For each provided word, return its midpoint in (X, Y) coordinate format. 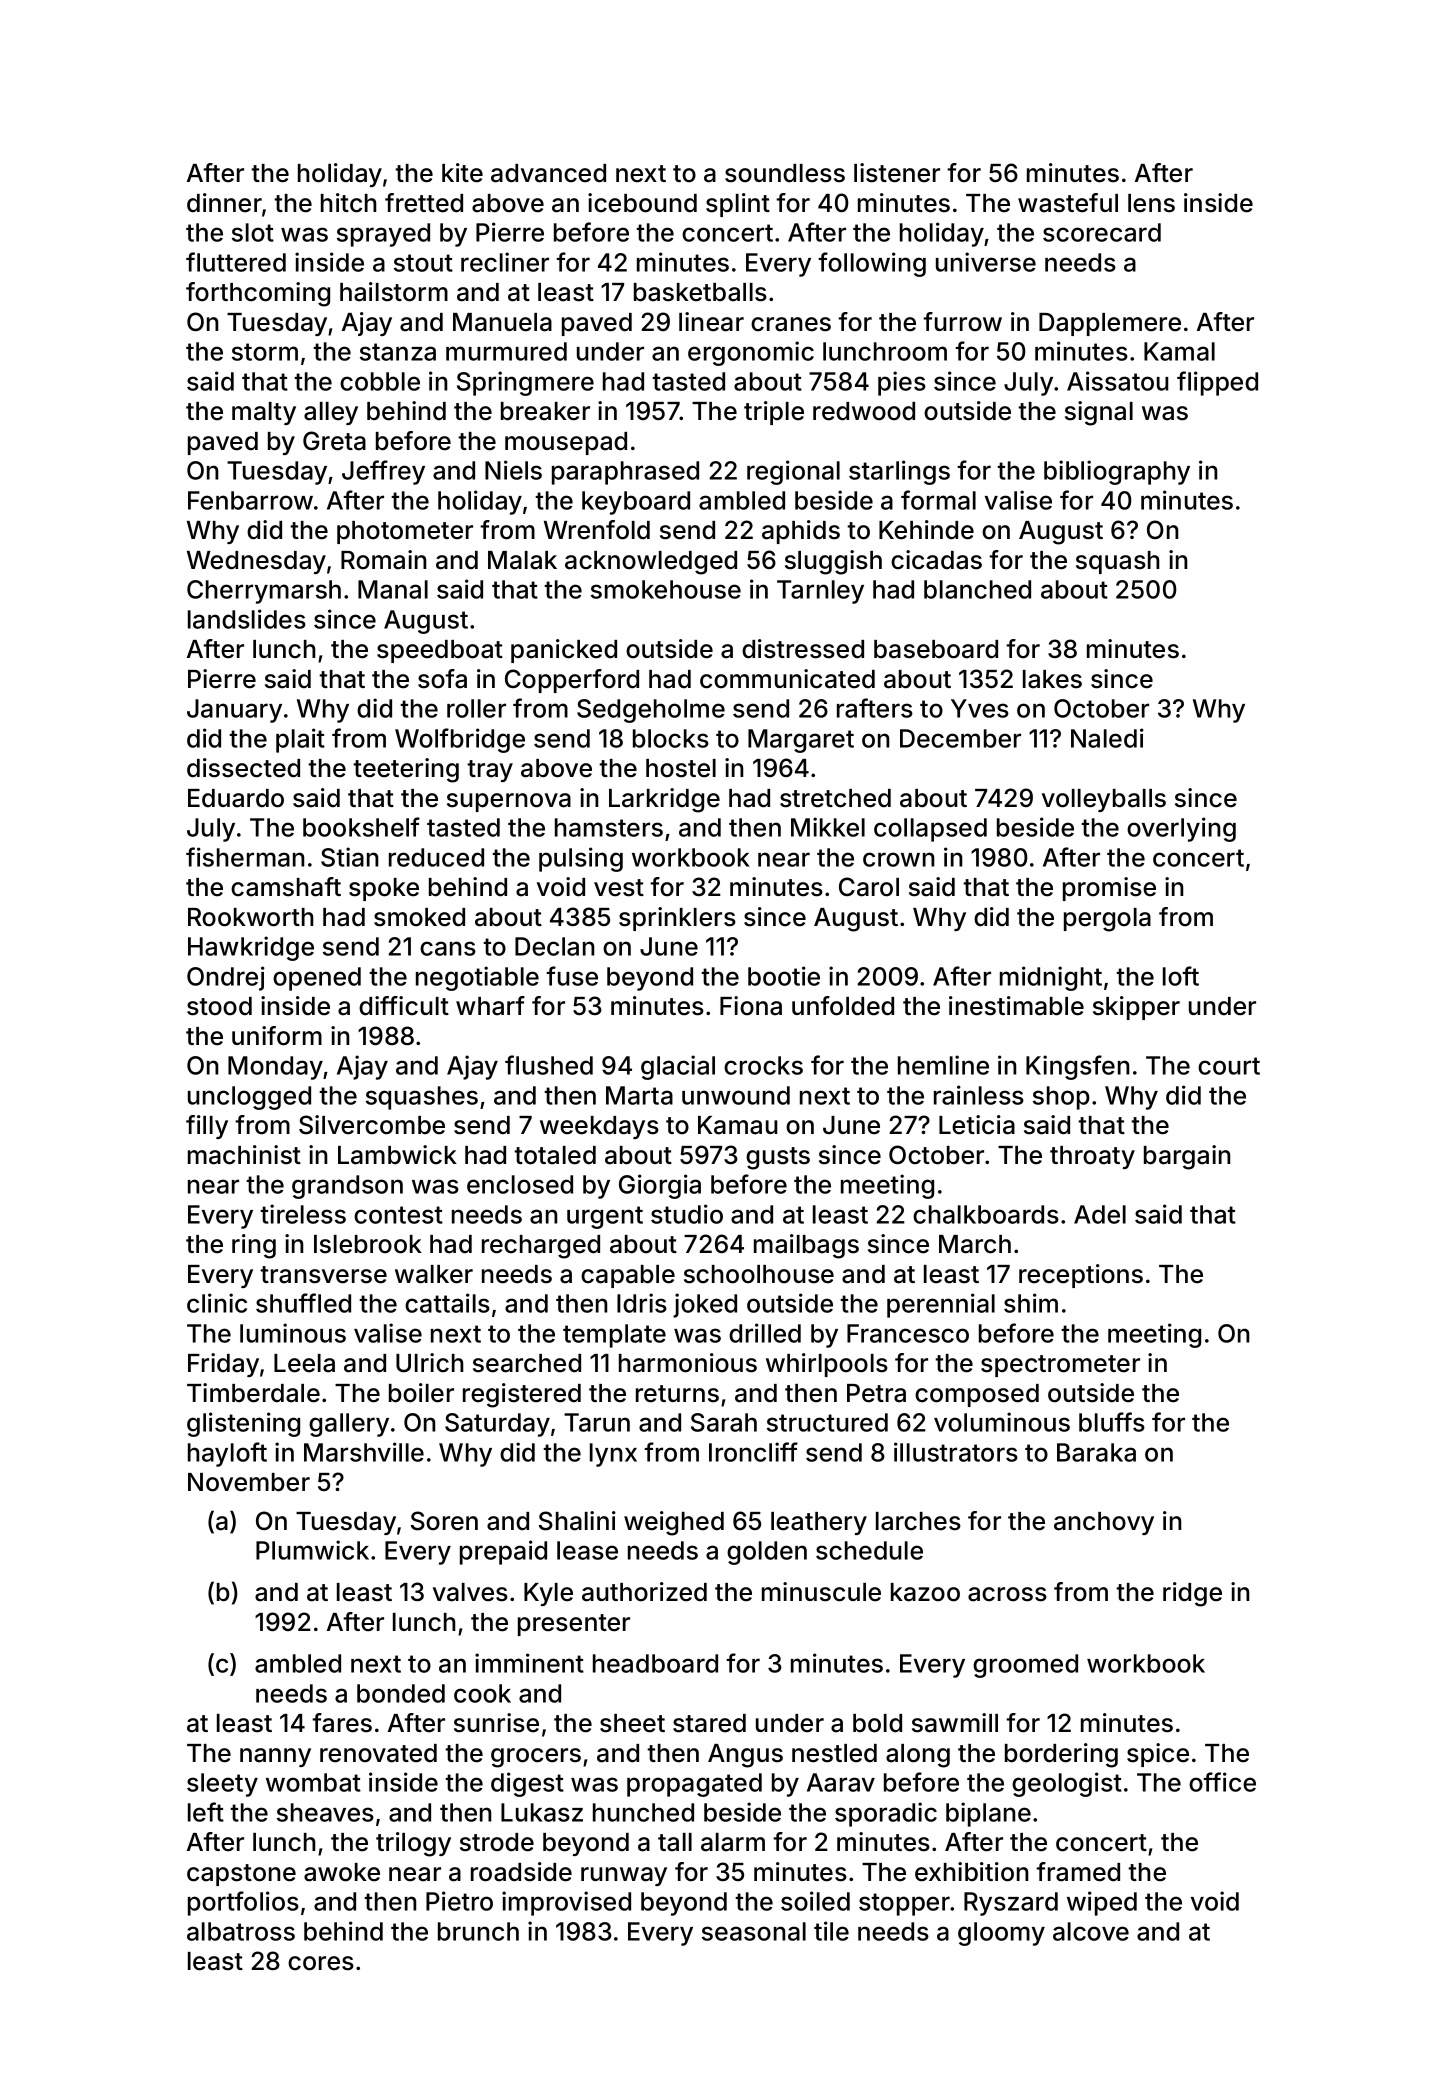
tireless (303, 1214)
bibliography (1117, 472)
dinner (224, 203)
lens (1151, 203)
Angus (745, 1756)
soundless (785, 173)
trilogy (413, 1844)
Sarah (724, 1422)
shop (1061, 1098)
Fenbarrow (250, 500)
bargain (1187, 1157)
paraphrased (625, 473)
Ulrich (429, 1363)
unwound (736, 1095)
